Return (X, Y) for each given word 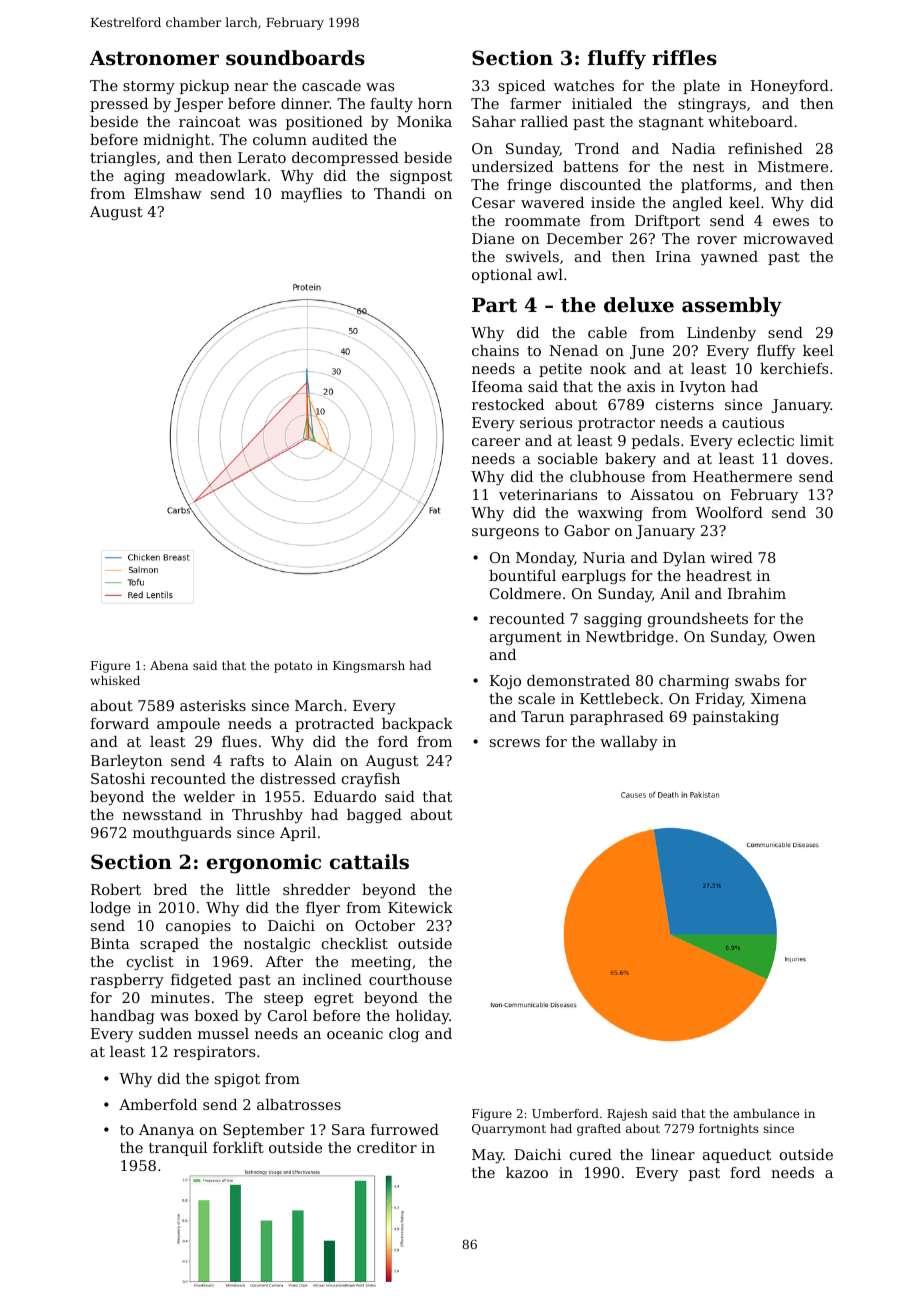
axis (641, 386)
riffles (684, 58)
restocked (508, 404)
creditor (387, 1147)
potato (293, 667)
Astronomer (154, 58)
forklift (238, 1147)
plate (701, 87)
